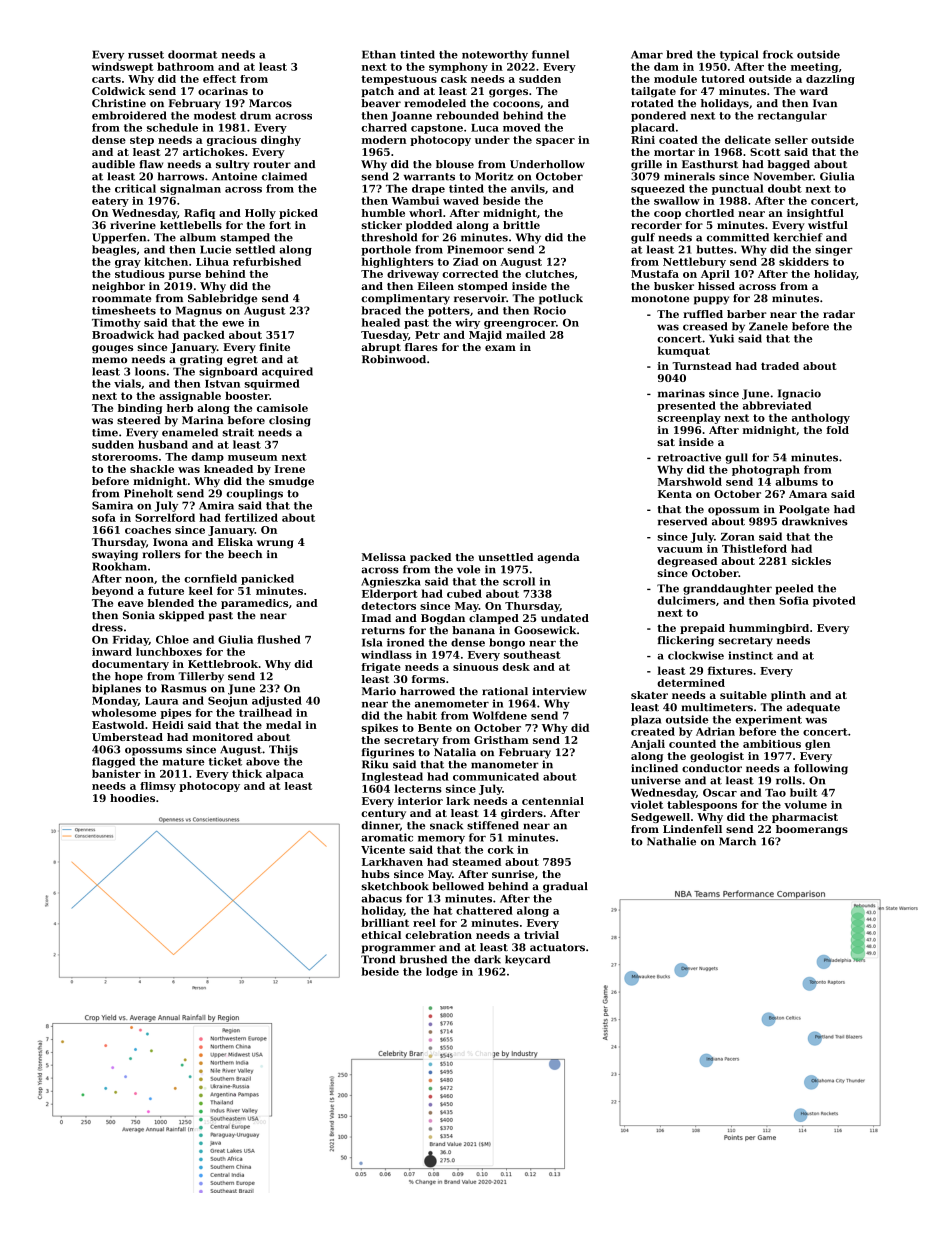 Image resolution: width=952 pixels, height=1233 pixels. Describe the element at coordinates (375, 874) in the document. I see `hubs` at that location.
